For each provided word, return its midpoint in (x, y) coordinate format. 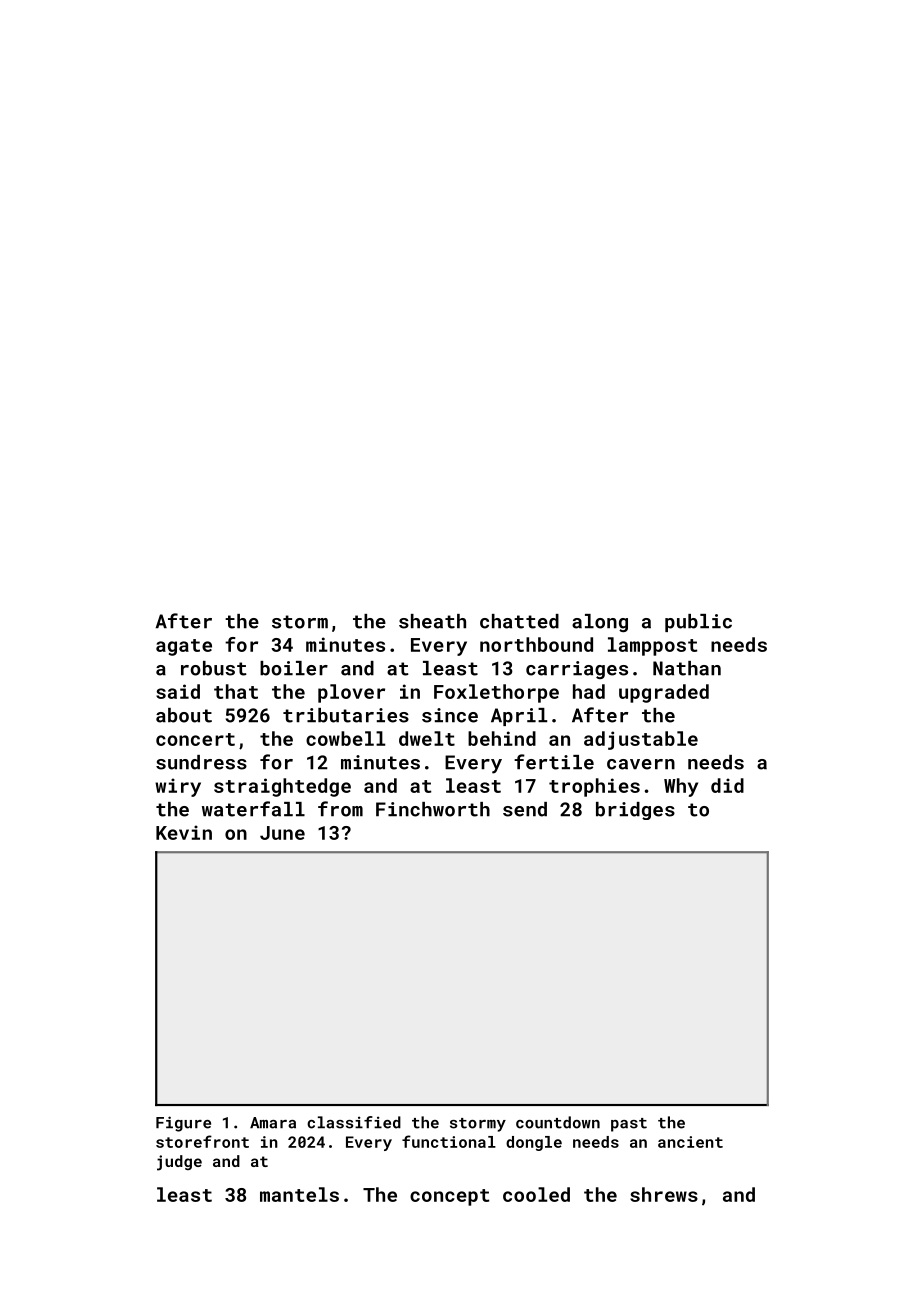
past (629, 1125)
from (340, 809)
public (698, 623)
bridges (635, 811)
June (282, 833)
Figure (183, 1124)
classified (354, 1122)
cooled (536, 1194)
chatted (519, 621)
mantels (299, 1194)
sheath (432, 621)
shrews (664, 1194)
